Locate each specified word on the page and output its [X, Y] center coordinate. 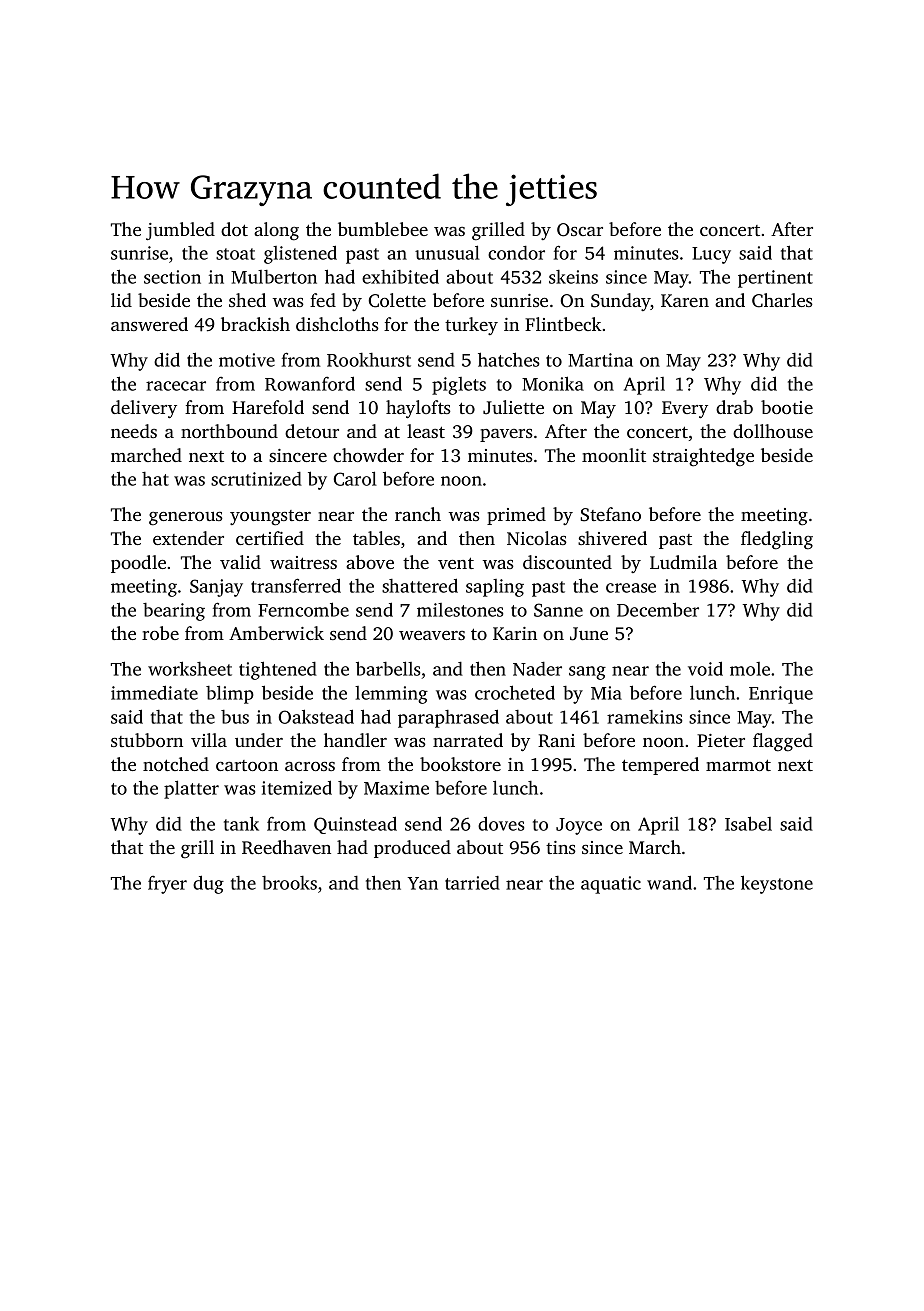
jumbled [180, 231]
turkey [471, 326]
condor [516, 253]
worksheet [190, 668]
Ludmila [683, 562]
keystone [777, 884]
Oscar [580, 230]
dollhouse [773, 431]
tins [561, 847]
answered [149, 324]
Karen [685, 300]
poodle [138, 564]
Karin [515, 633]
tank [241, 823]
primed [516, 516]
